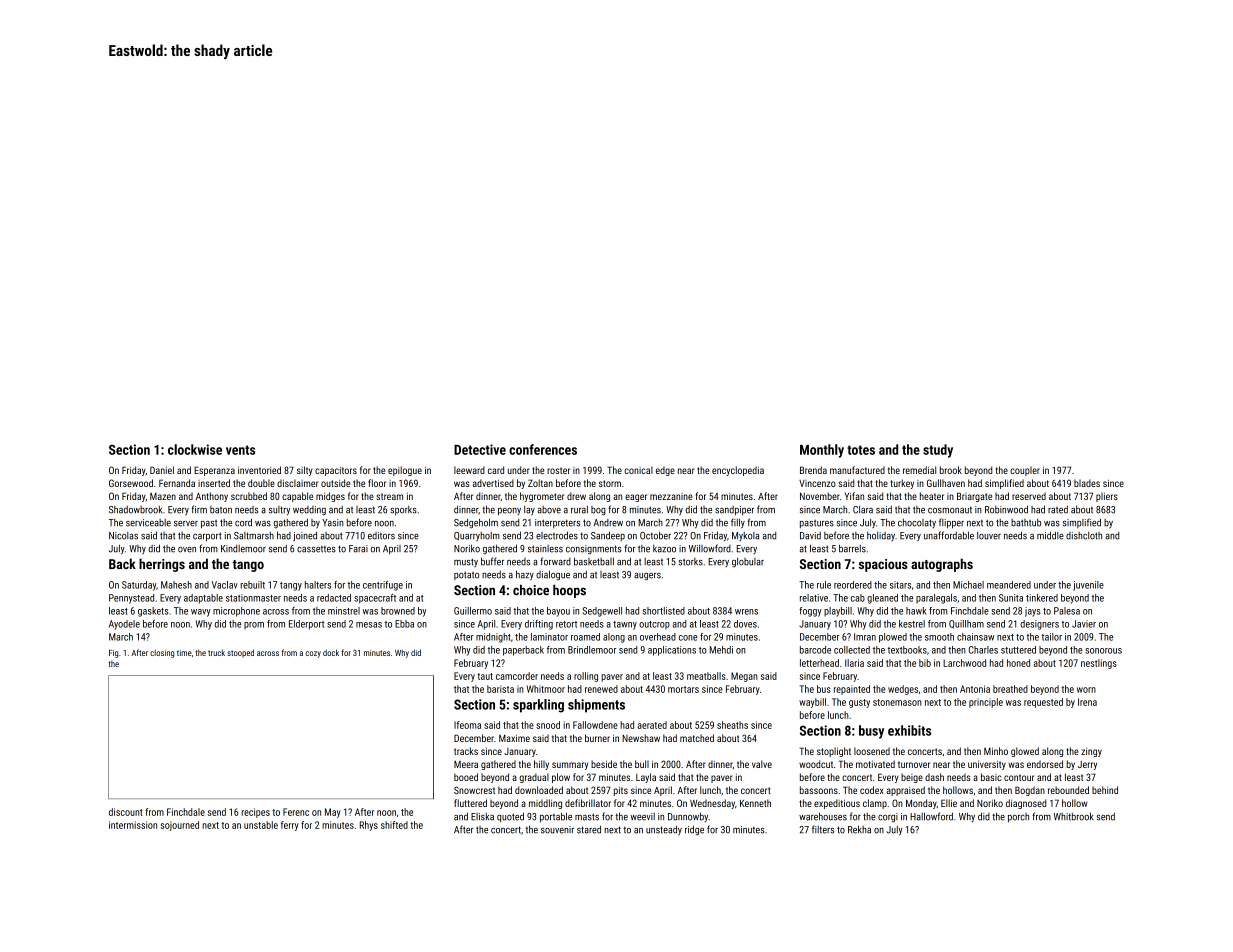 This screenshot has height=952, width=1233. What do you see at coordinates (732, 725) in the screenshot?
I see `sheaths` at bounding box center [732, 725].
